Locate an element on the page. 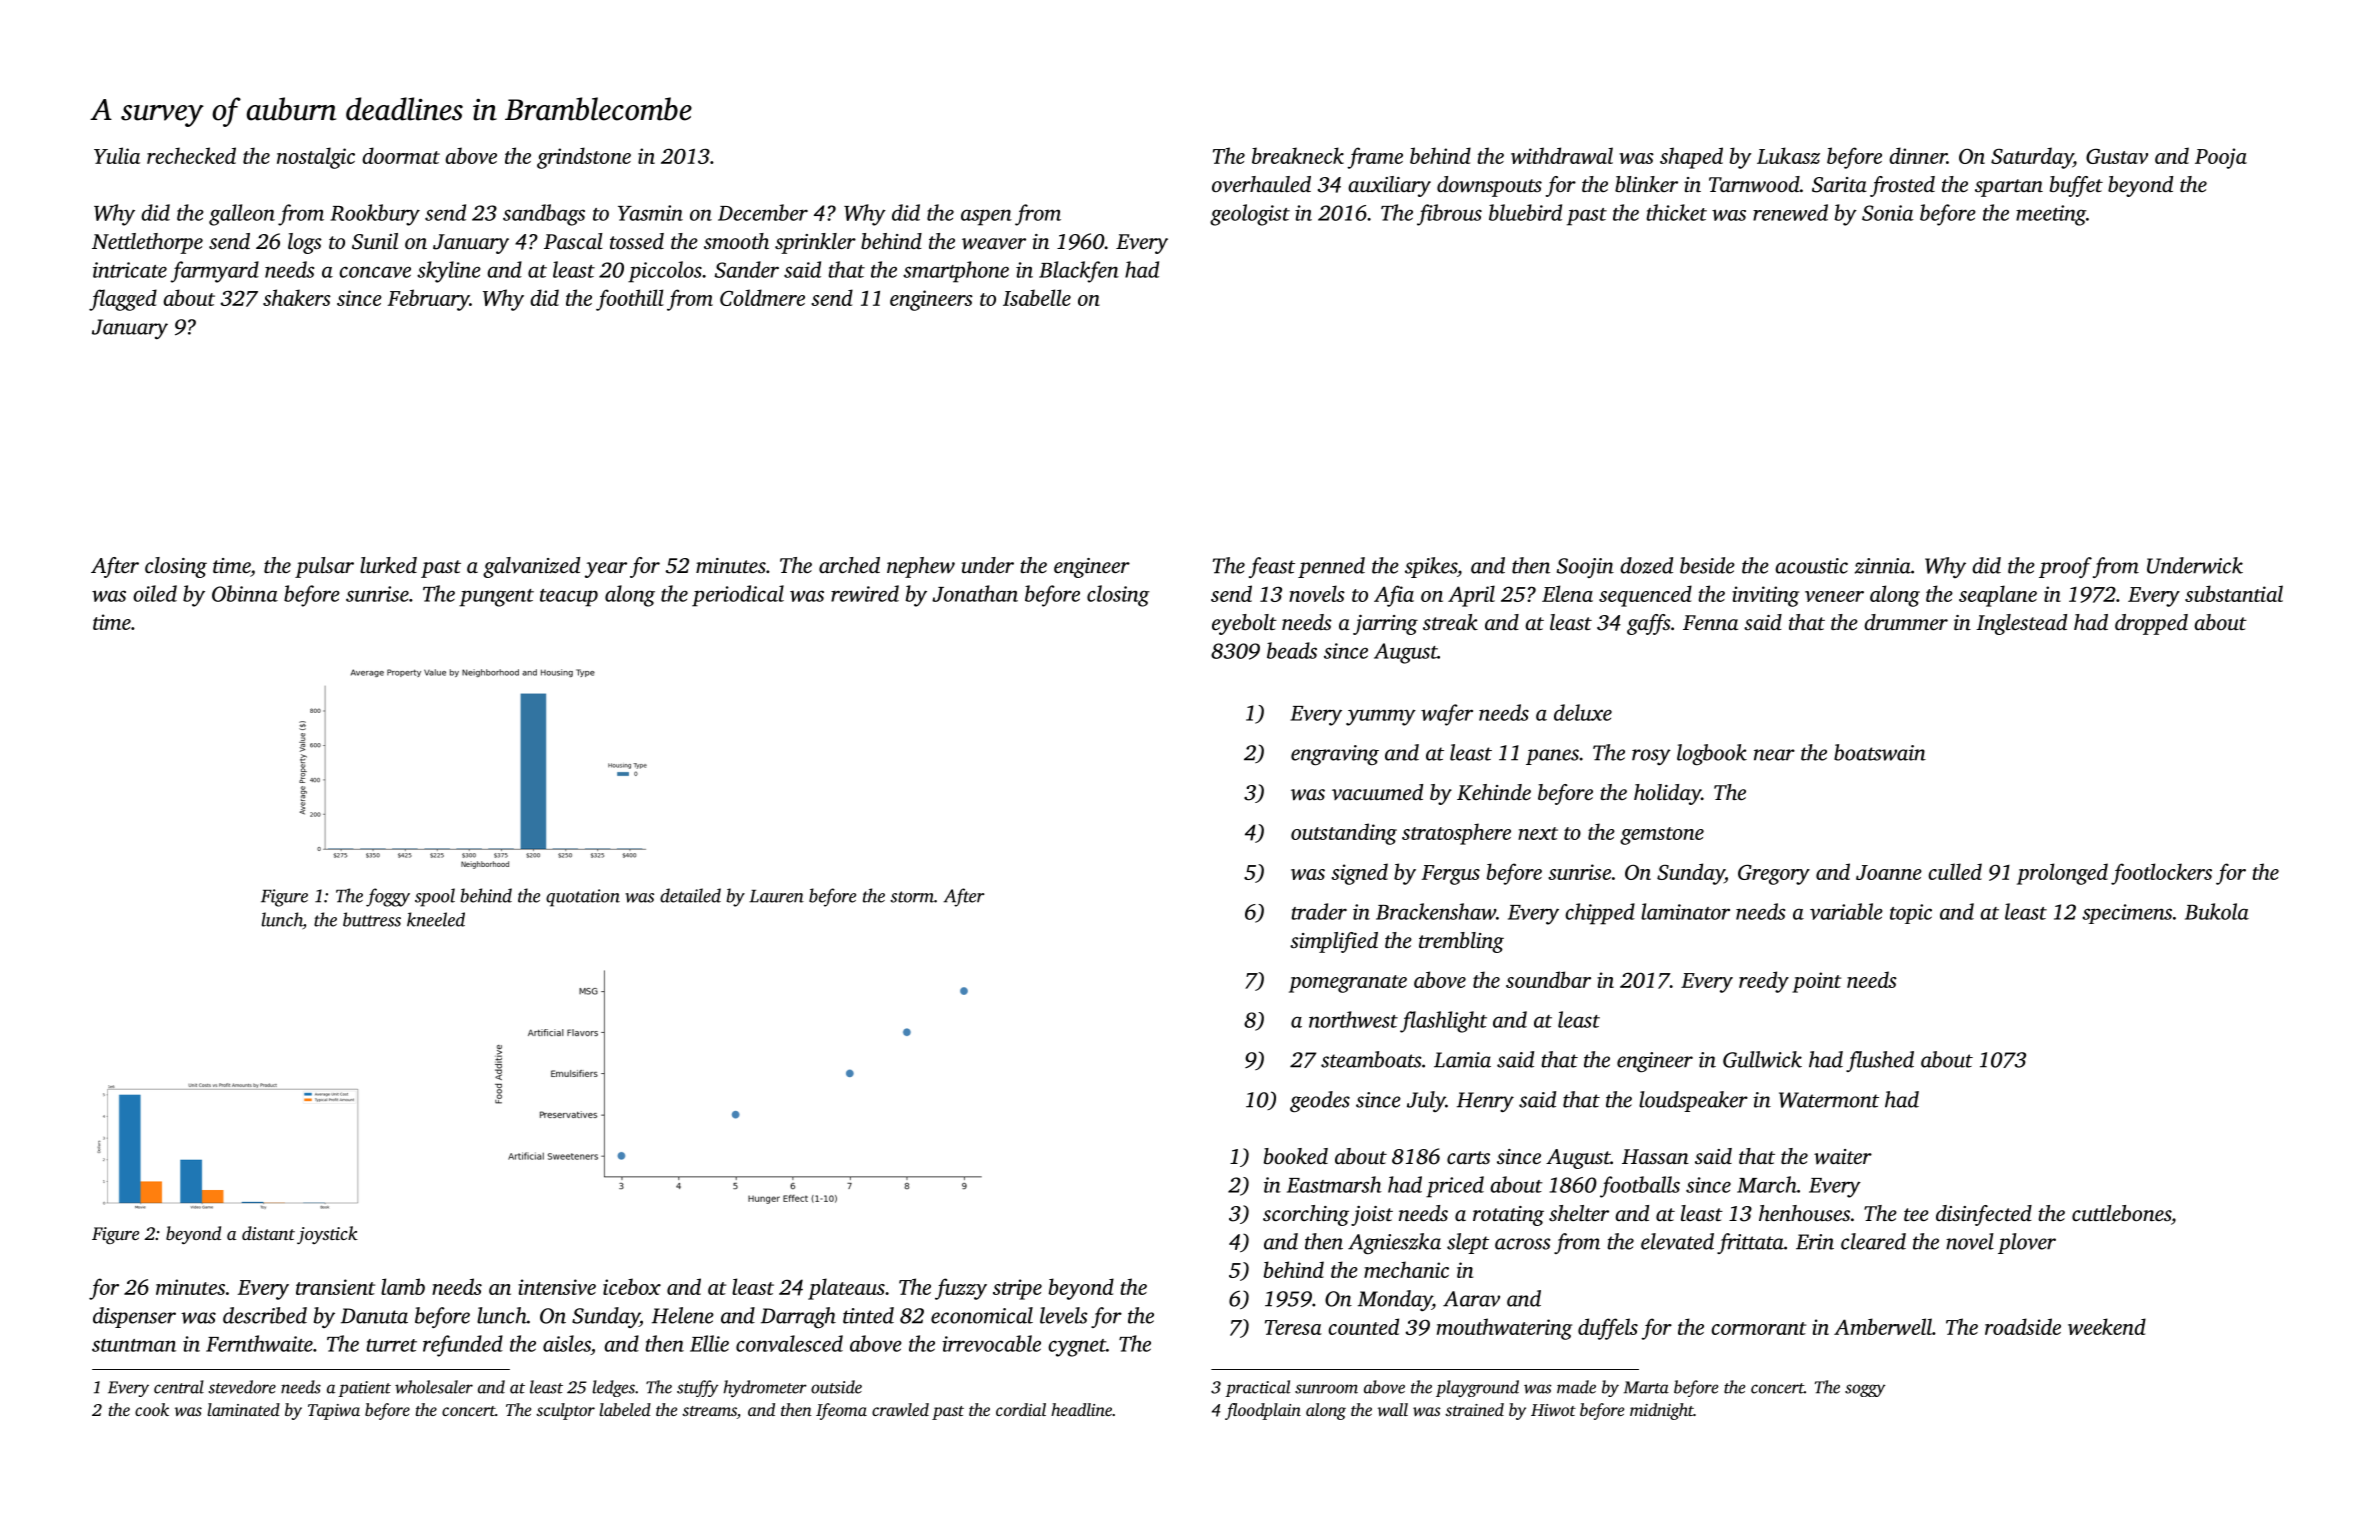 The width and height of the page is (2380, 1540). Gregory is located at coordinates (1774, 874).
